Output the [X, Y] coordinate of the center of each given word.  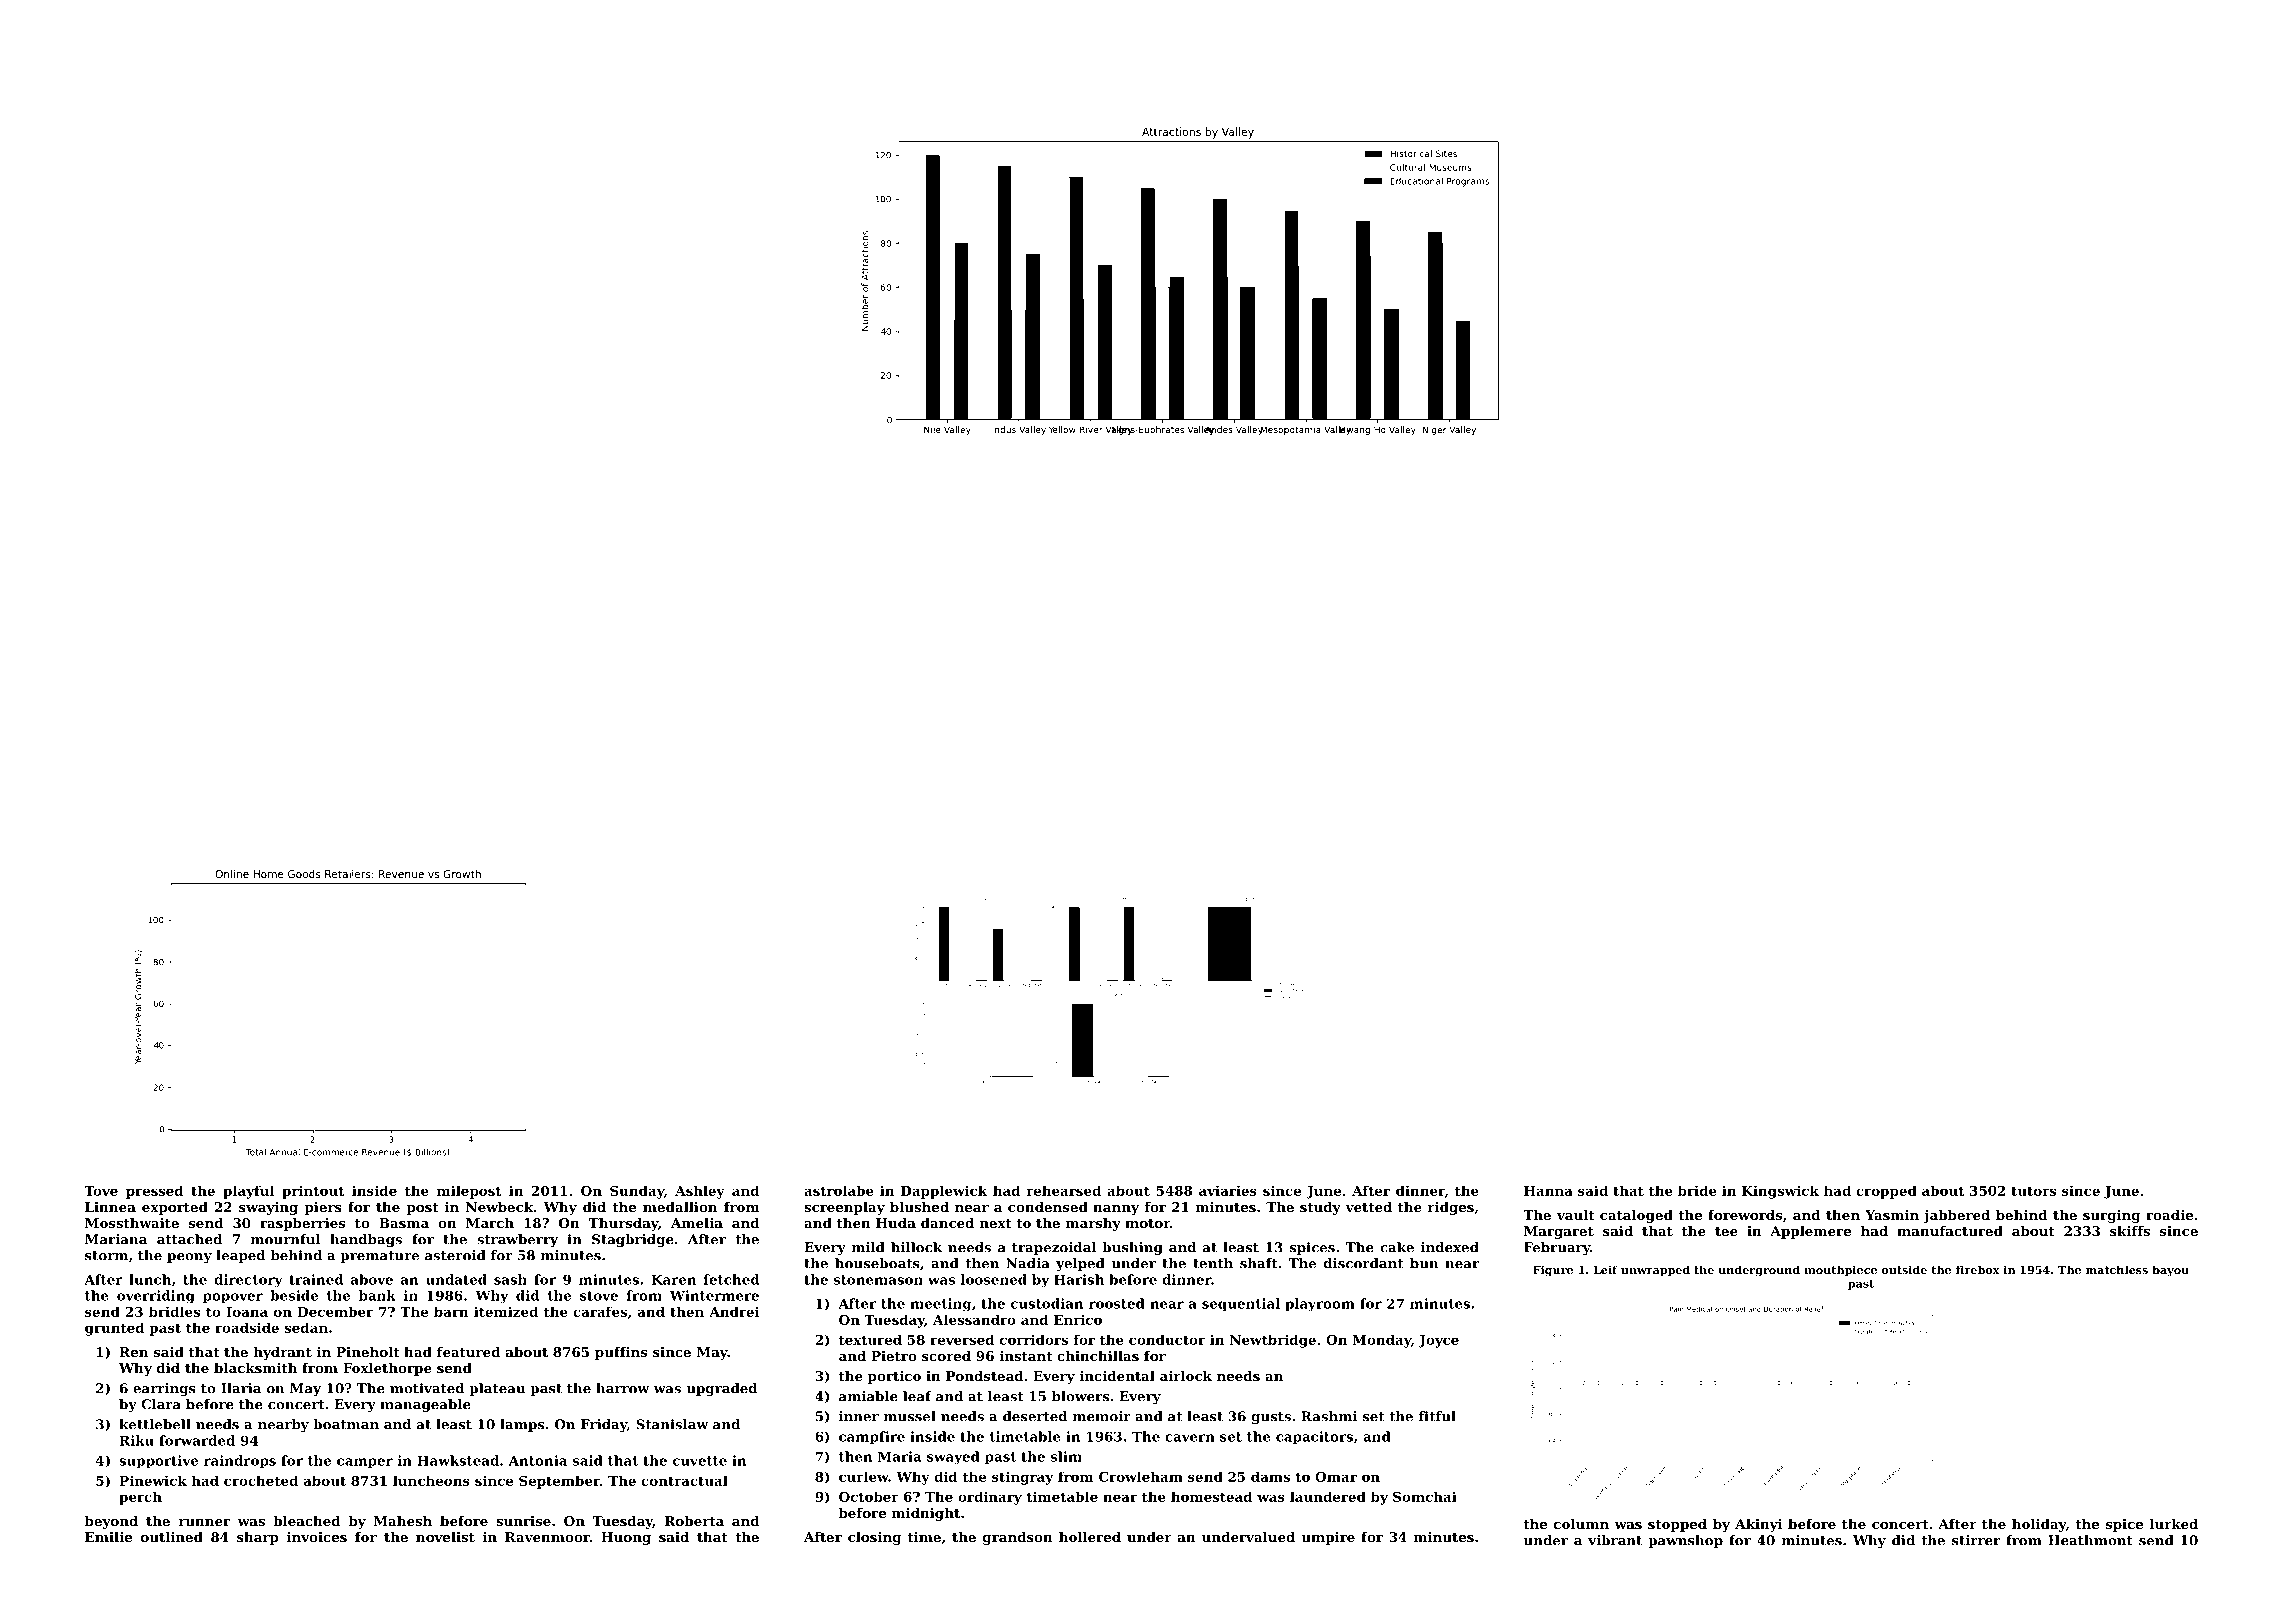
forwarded [197, 1440]
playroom [1320, 1305]
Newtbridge [1273, 1341]
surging [2111, 1216]
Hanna [1548, 1191]
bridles [174, 1311]
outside [1904, 1269]
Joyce [1438, 1341]
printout [313, 1192]
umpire [1328, 1538]
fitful [1437, 1416]
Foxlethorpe [387, 1369]
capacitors [1314, 1437]
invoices [317, 1537]
